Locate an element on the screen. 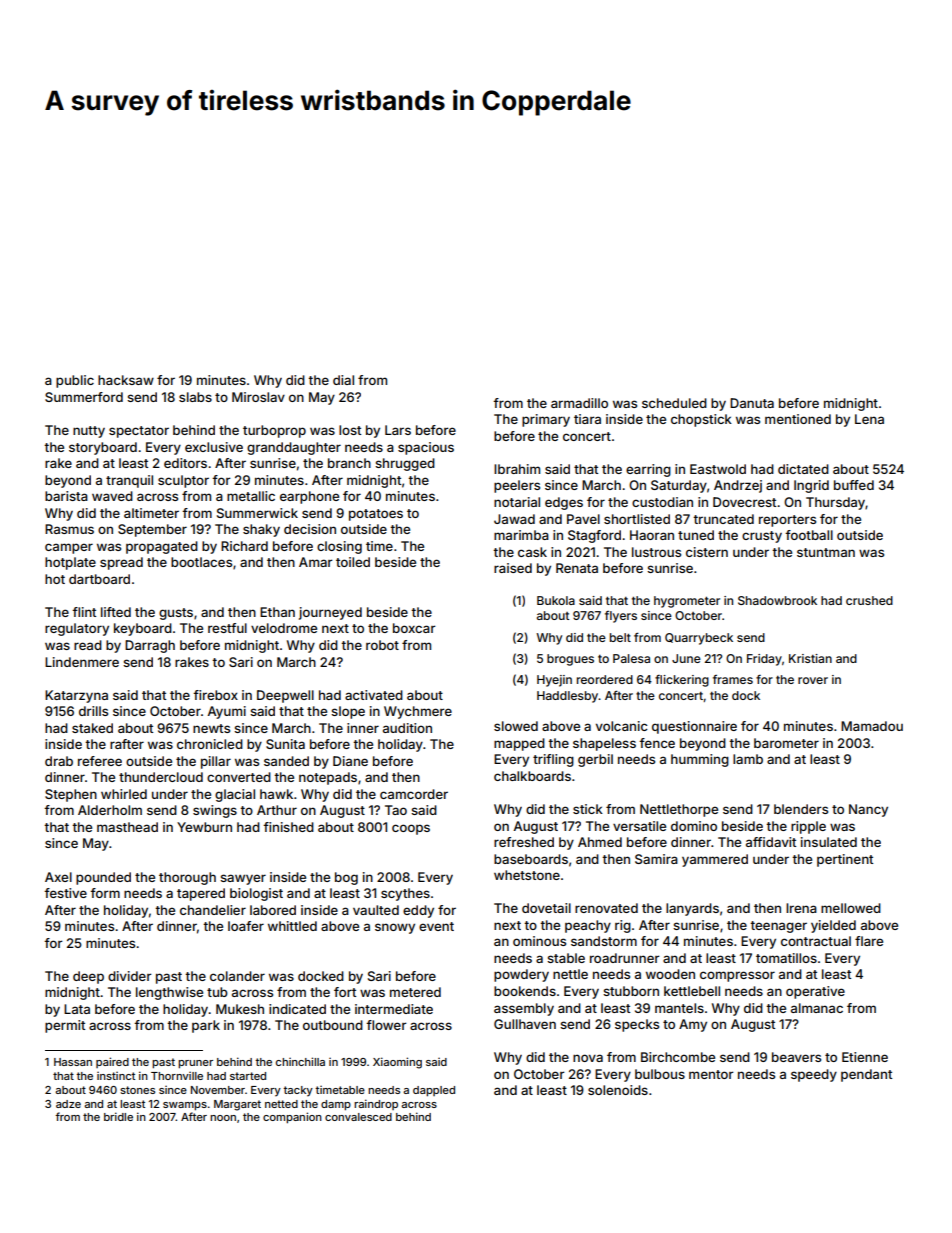  pounded is located at coordinates (103, 878).
